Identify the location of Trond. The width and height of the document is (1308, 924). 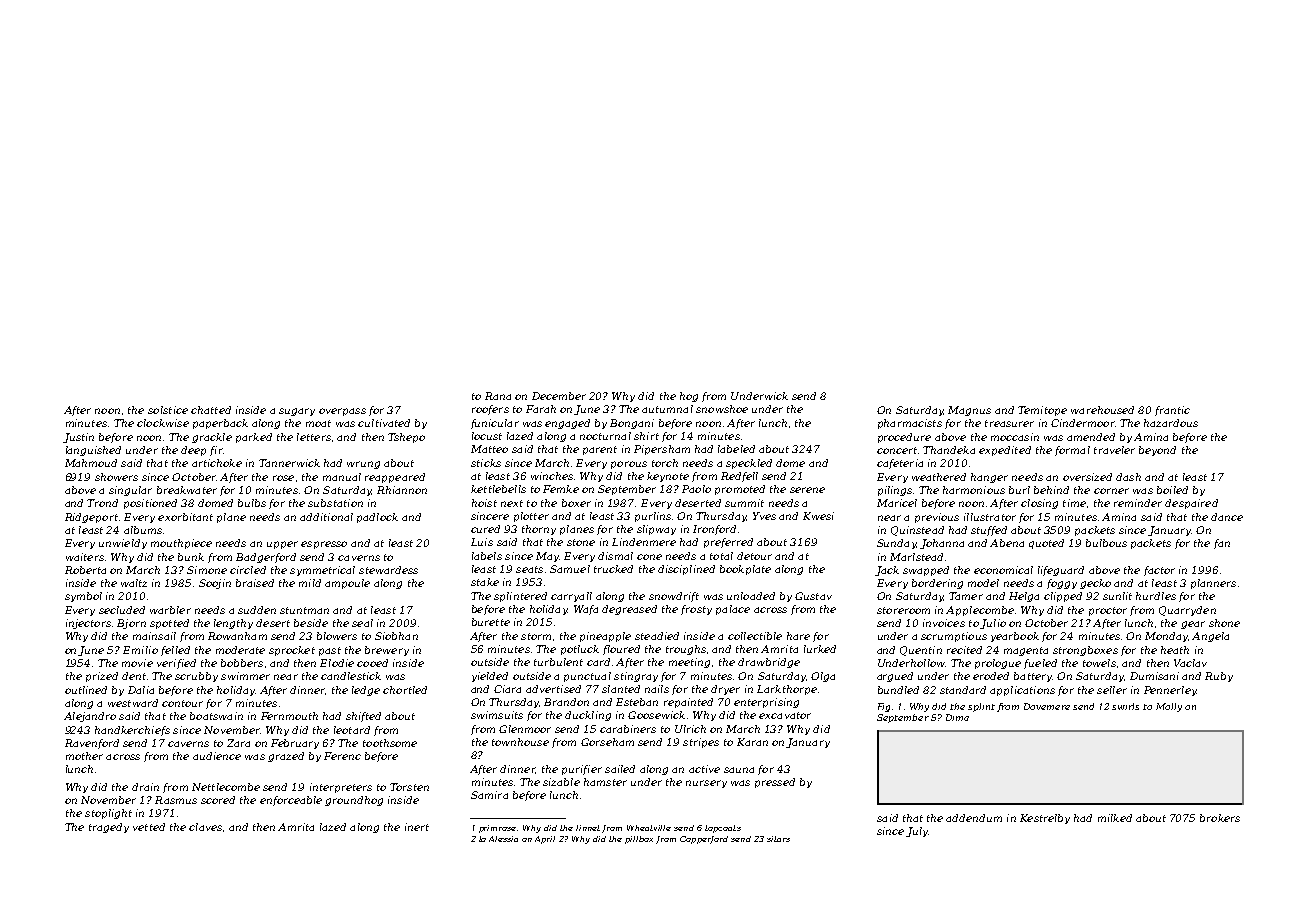
(102, 503).
